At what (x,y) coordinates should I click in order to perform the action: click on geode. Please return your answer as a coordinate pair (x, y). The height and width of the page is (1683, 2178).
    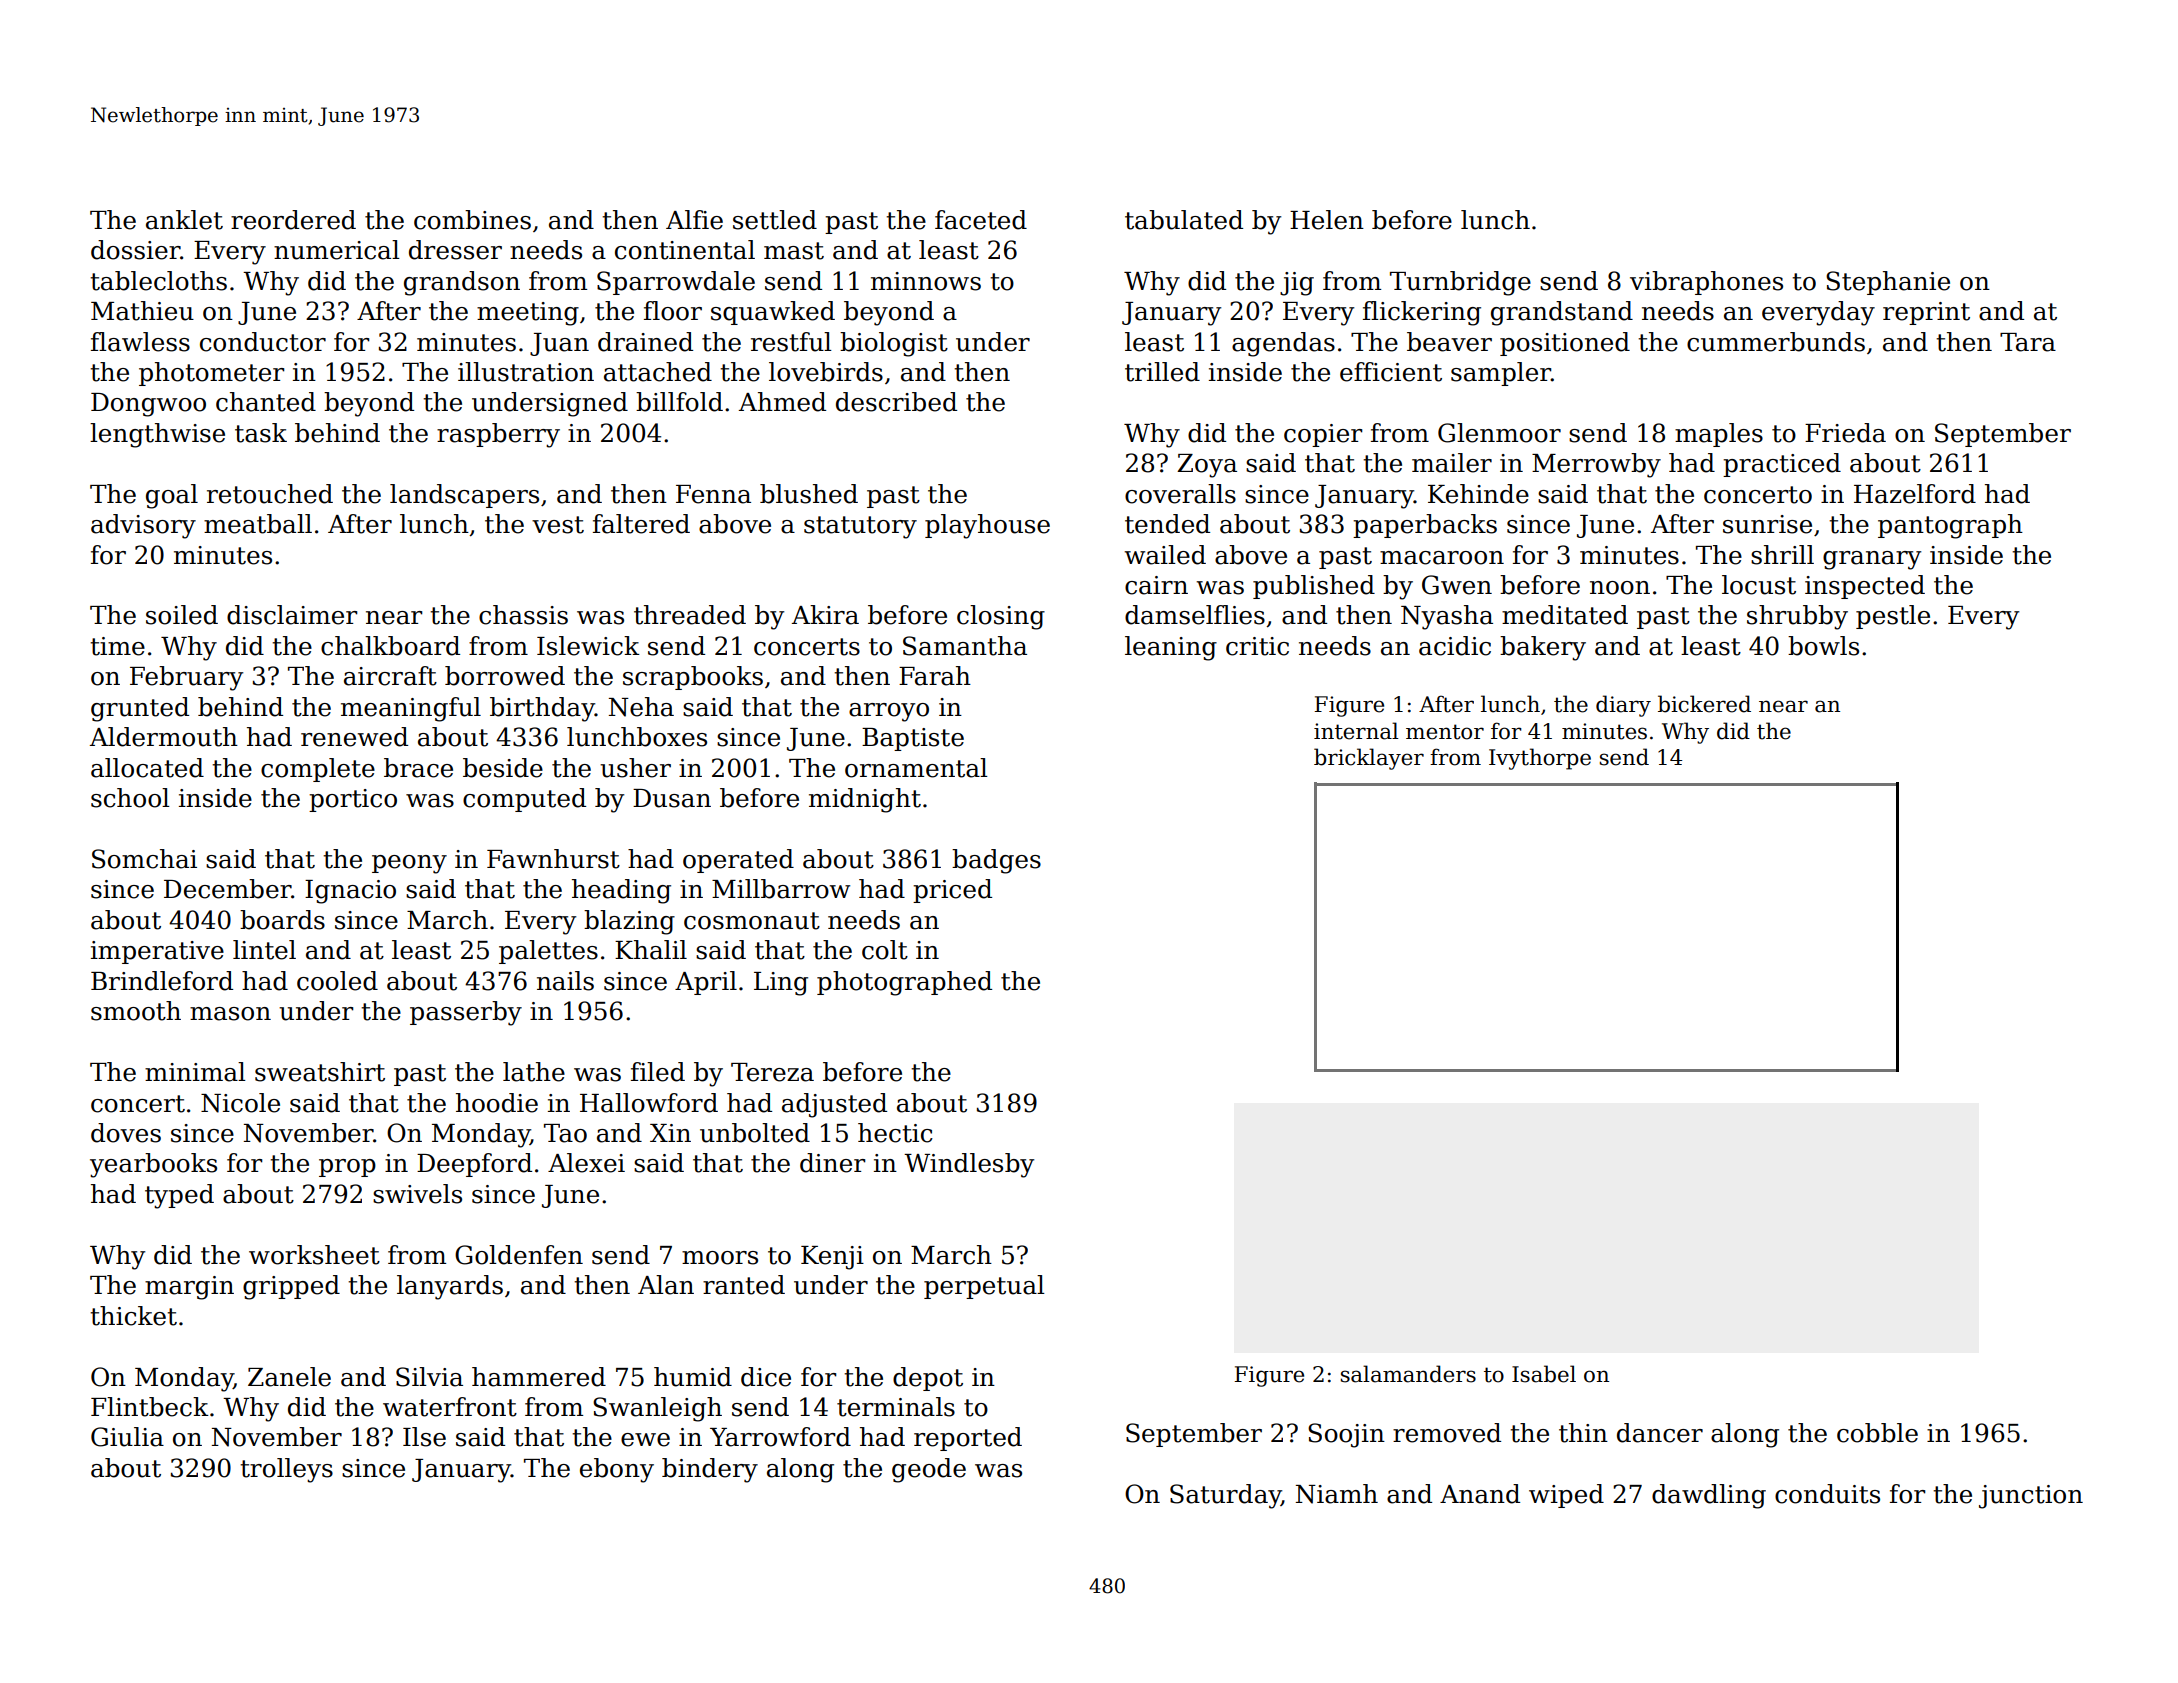
    Looking at the image, I should click on (929, 1470).
